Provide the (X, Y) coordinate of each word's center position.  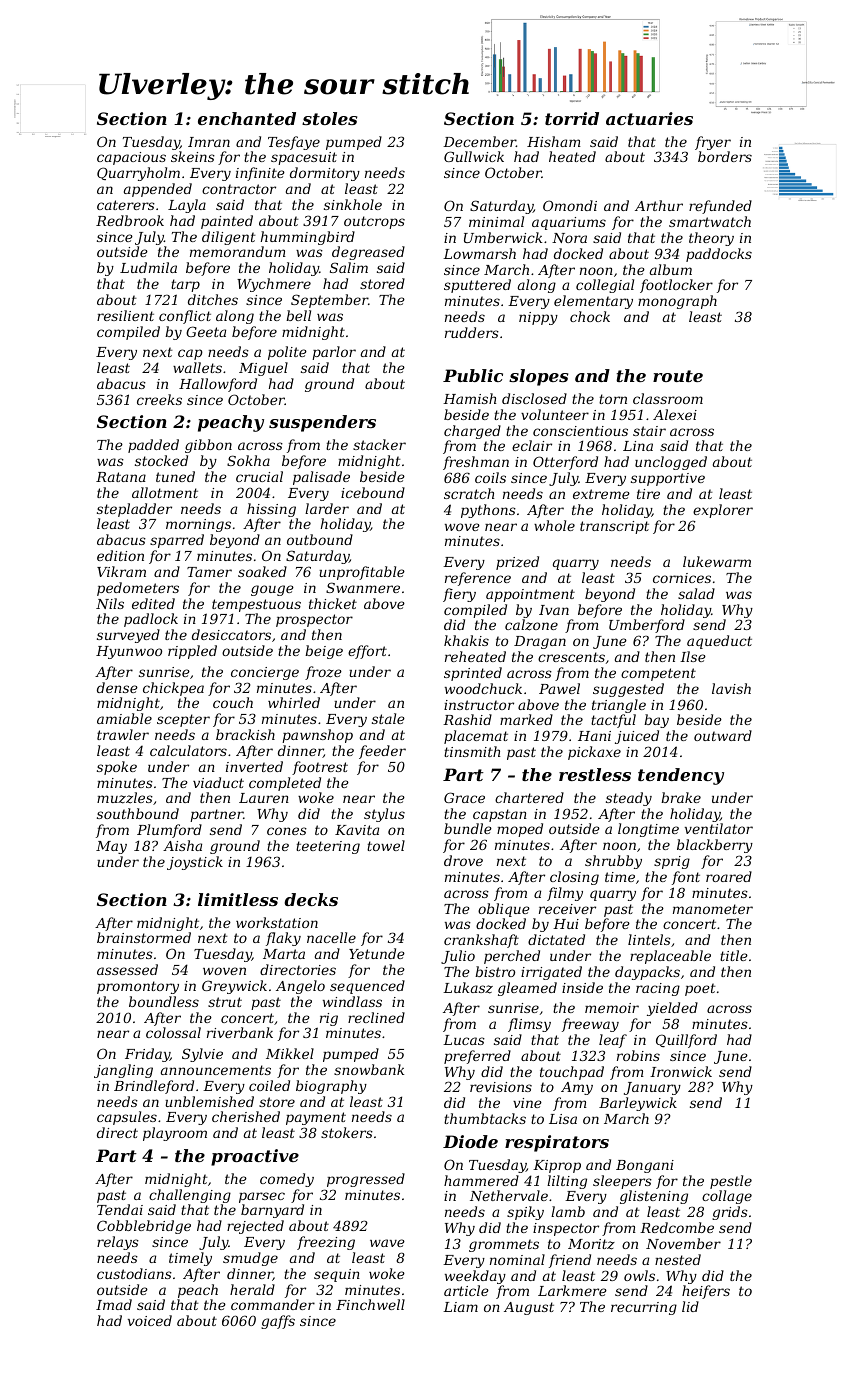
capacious (131, 158)
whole (554, 525)
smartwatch (710, 221)
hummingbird (308, 238)
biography (331, 1087)
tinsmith (472, 751)
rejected (255, 1227)
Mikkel (290, 1053)
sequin (337, 1275)
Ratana (121, 477)
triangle (619, 706)
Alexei (675, 414)
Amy (577, 1088)
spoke (117, 768)
